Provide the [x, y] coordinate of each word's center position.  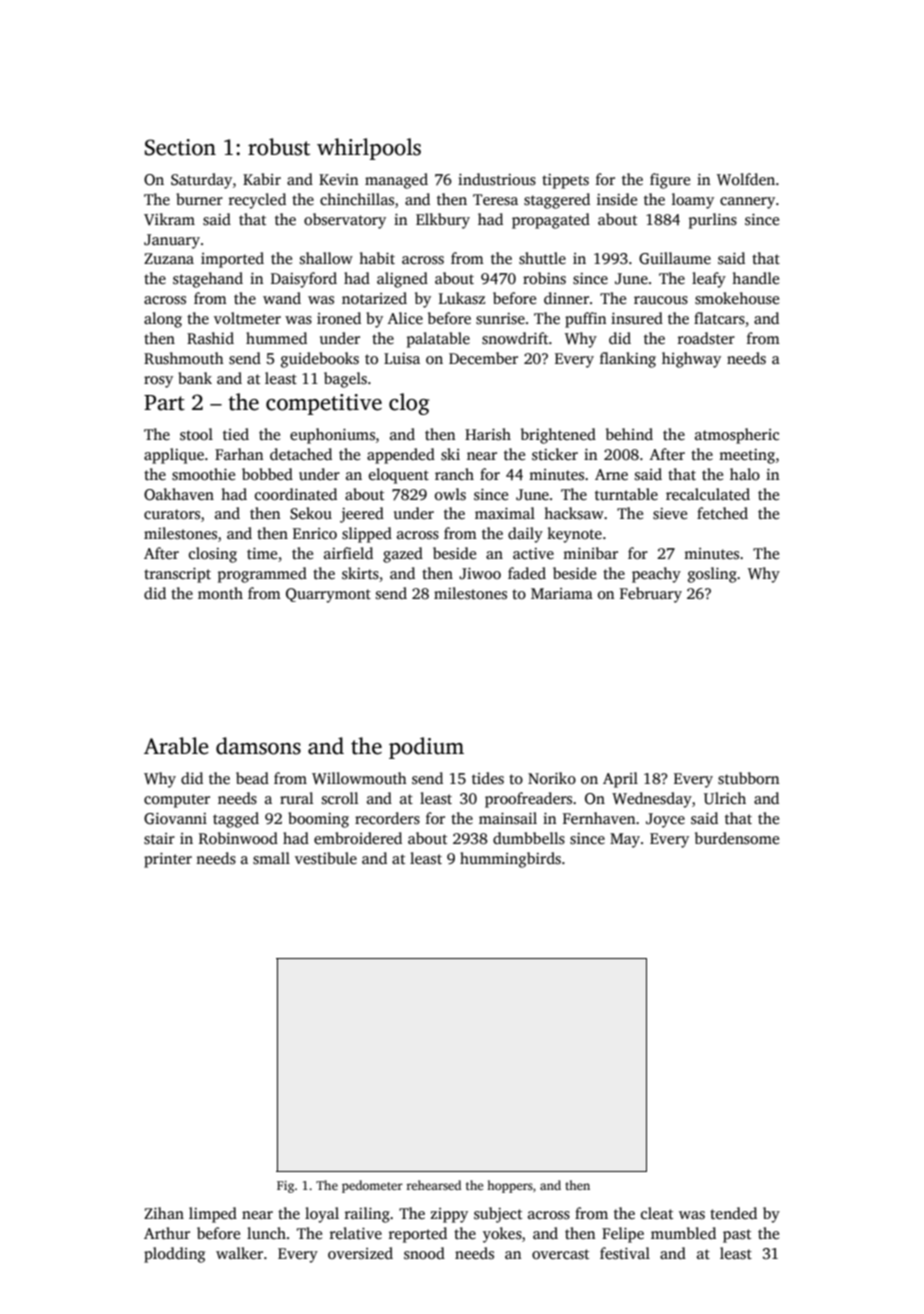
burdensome [737, 838]
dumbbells [529, 838]
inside [617, 199]
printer [168, 860]
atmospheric [737, 436]
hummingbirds [510, 860]
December [483, 358]
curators [172, 514]
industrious [497, 179]
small [271, 858]
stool [196, 434]
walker [239, 1253]
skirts [360, 573]
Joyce [665, 820]
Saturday [201, 181]
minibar [590, 553]
